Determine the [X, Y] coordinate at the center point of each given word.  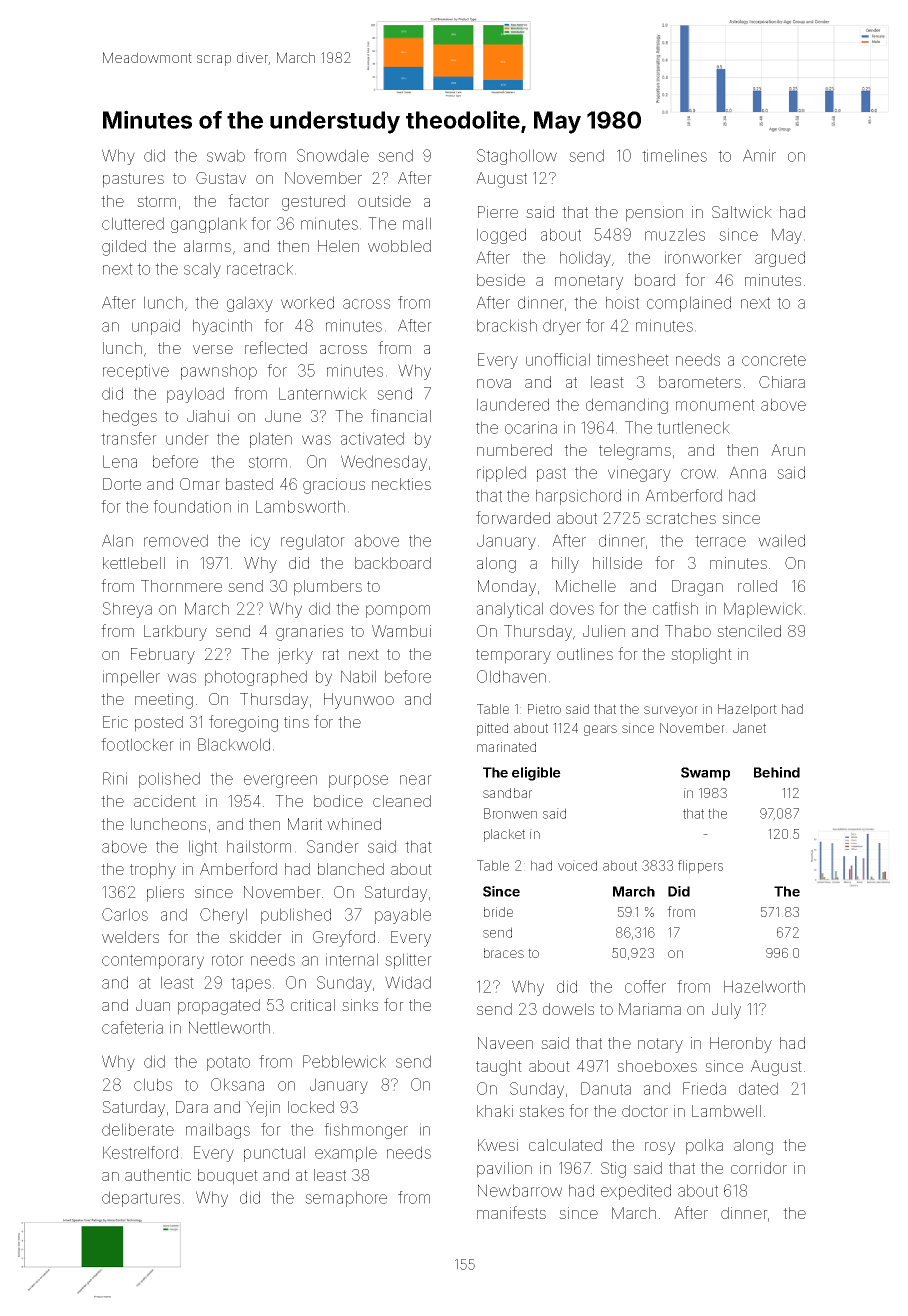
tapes [251, 984]
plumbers [328, 588]
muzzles [675, 234]
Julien [604, 631]
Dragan [697, 588]
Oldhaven [511, 676]
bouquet [228, 1177]
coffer [645, 986]
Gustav [221, 178]
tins [296, 722]
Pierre [498, 212]
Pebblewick [344, 1061]
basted [249, 484]
